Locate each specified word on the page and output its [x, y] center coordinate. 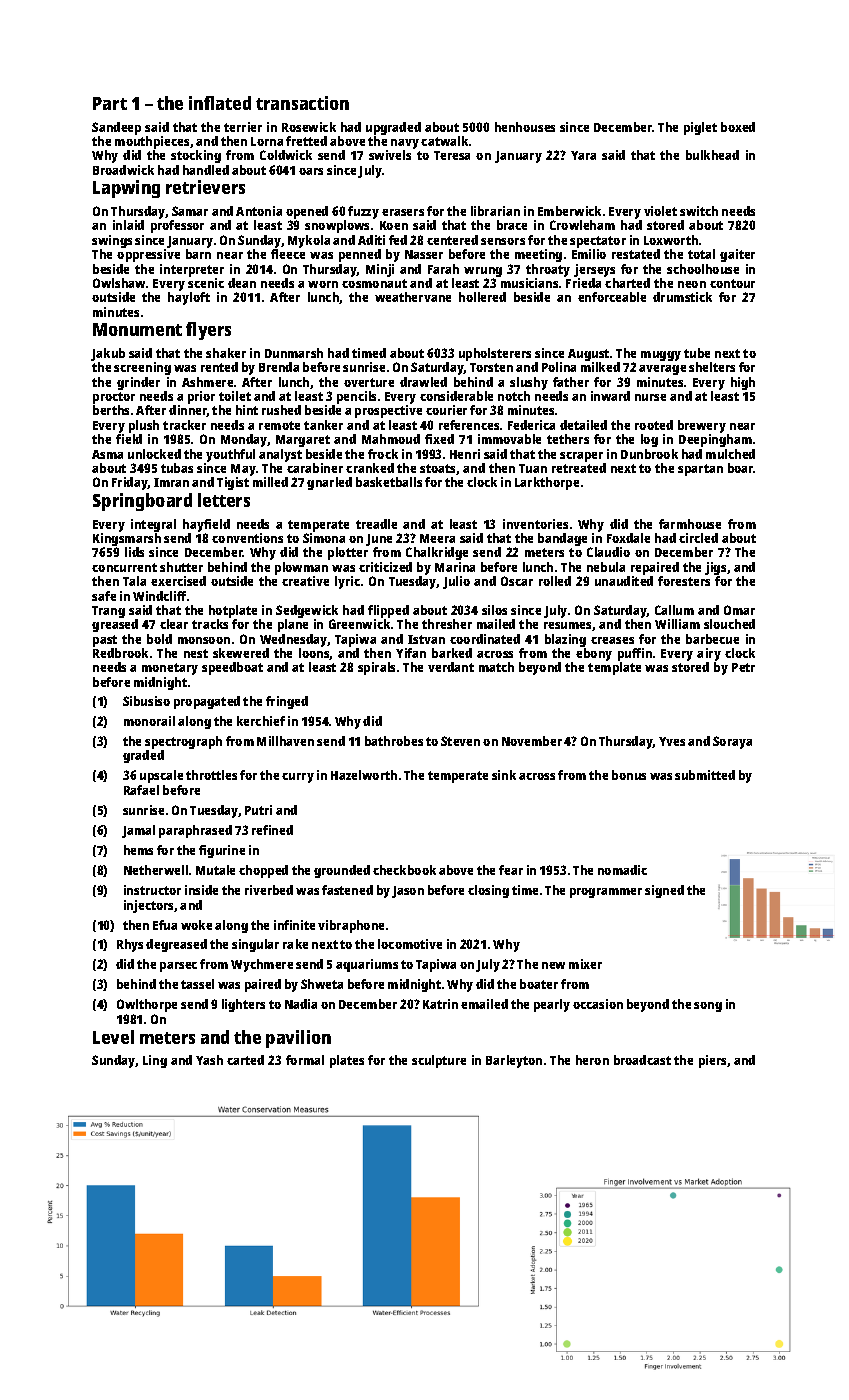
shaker [226, 353]
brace [512, 225]
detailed [583, 425]
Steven [460, 741]
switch [699, 211]
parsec [178, 967]
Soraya [732, 742]
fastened [347, 890]
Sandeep [116, 128]
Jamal [138, 831]
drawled [423, 382]
